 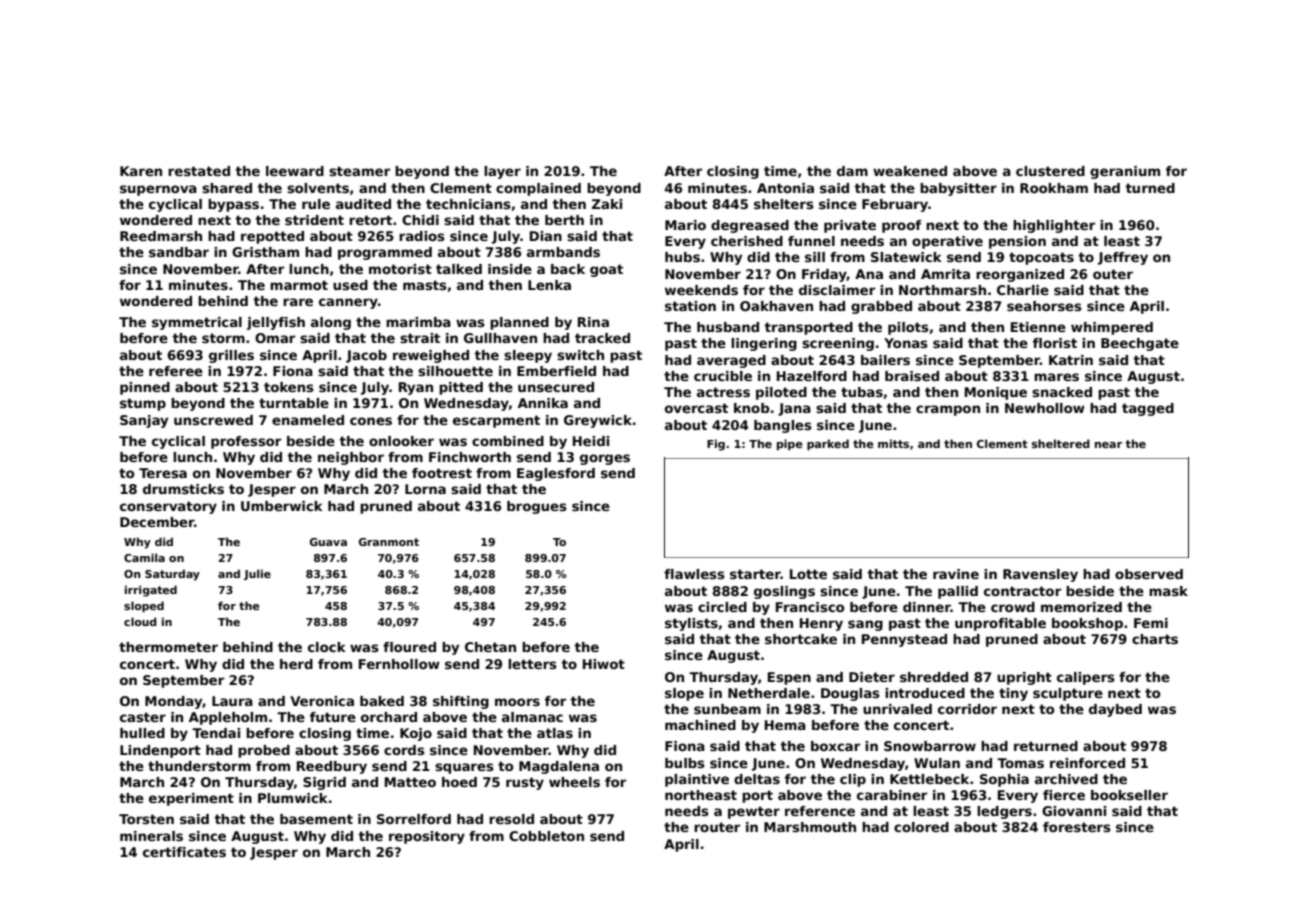 I want to click on switch, so click(x=580, y=355).
